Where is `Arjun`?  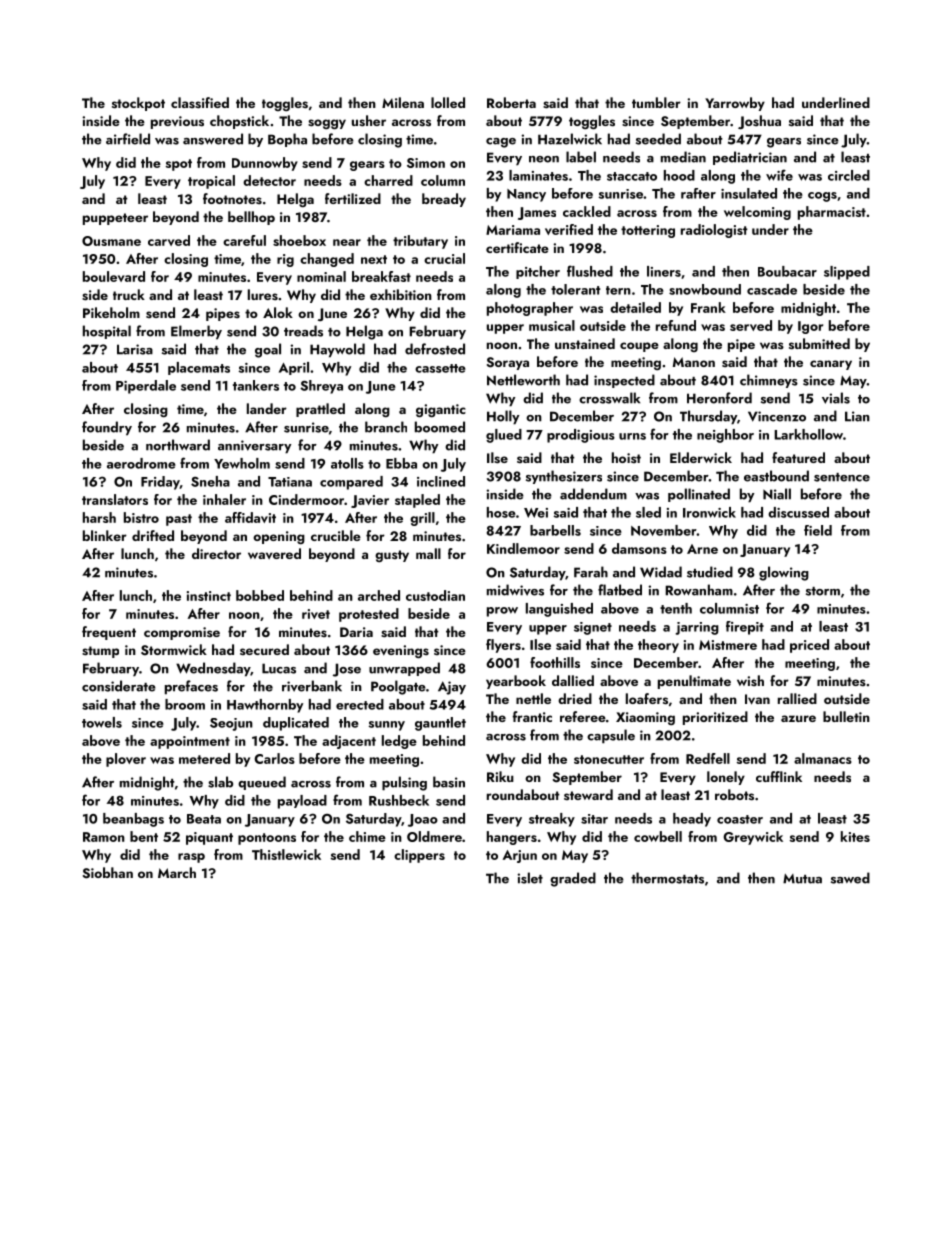 Arjun is located at coordinates (520, 856).
